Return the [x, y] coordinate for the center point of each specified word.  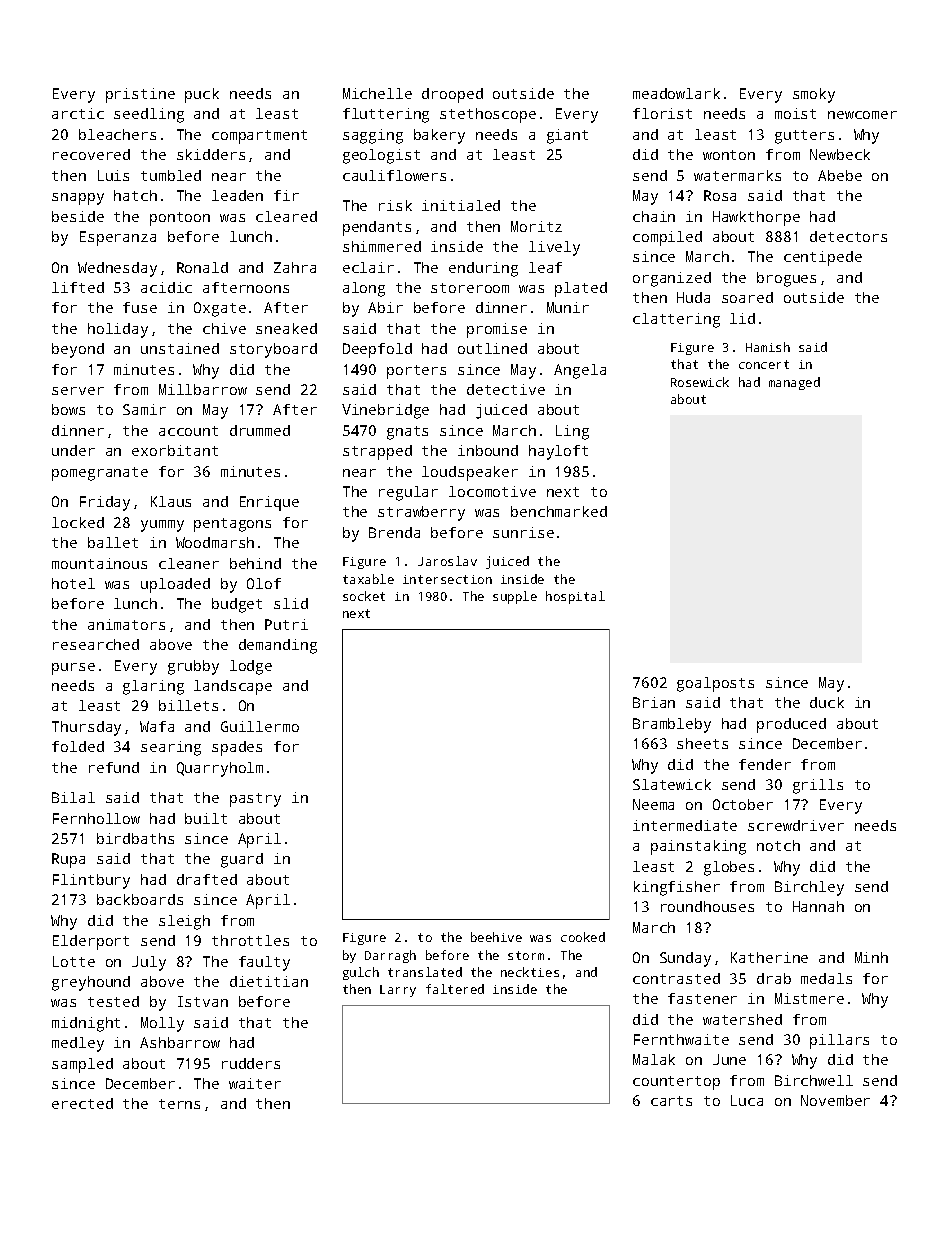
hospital [575, 597]
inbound [488, 450]
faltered [455, 989]
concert [764, 364]
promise [497, 330]
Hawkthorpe [756, 218]
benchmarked [559, 511]
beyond [78, 350]
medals [826, 978]
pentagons [232, 525]
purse [73, 669]
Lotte [74, 961]
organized [672, 279]
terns [179, 1104]
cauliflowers [394, 175]
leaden [237, 195]
